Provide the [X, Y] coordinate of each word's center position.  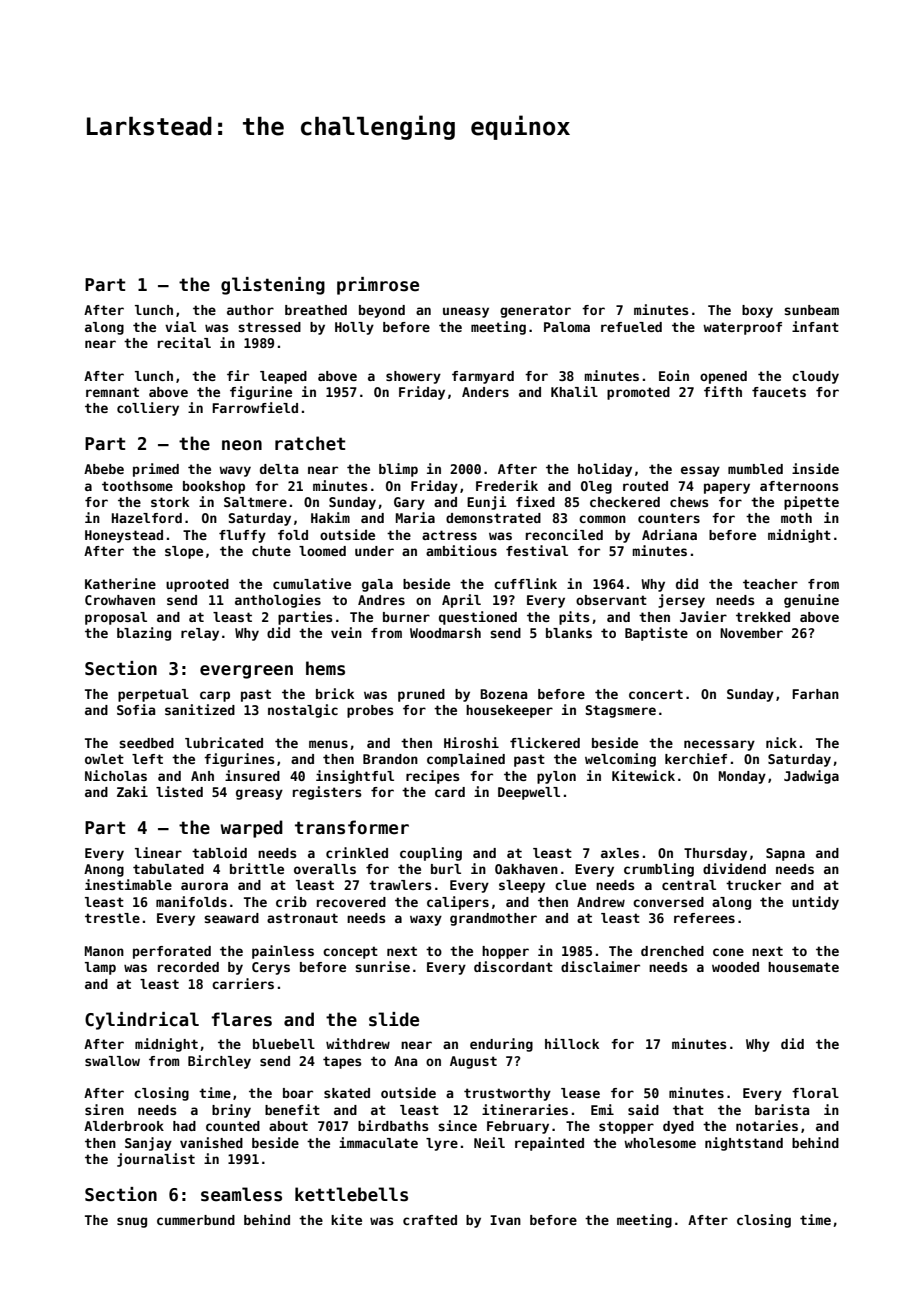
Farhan [815, 694]
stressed [269, 327]
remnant [112, 392]
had [184, 1126]
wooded [735, 967]
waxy [426, 920]
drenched [672, 951]
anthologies [278, 601]
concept [350, 952]
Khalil [574, 391]
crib [291, 901]
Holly [354, 328]
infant [815, 326]
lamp [100, 968]
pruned [421, 695]
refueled [631, 327]
